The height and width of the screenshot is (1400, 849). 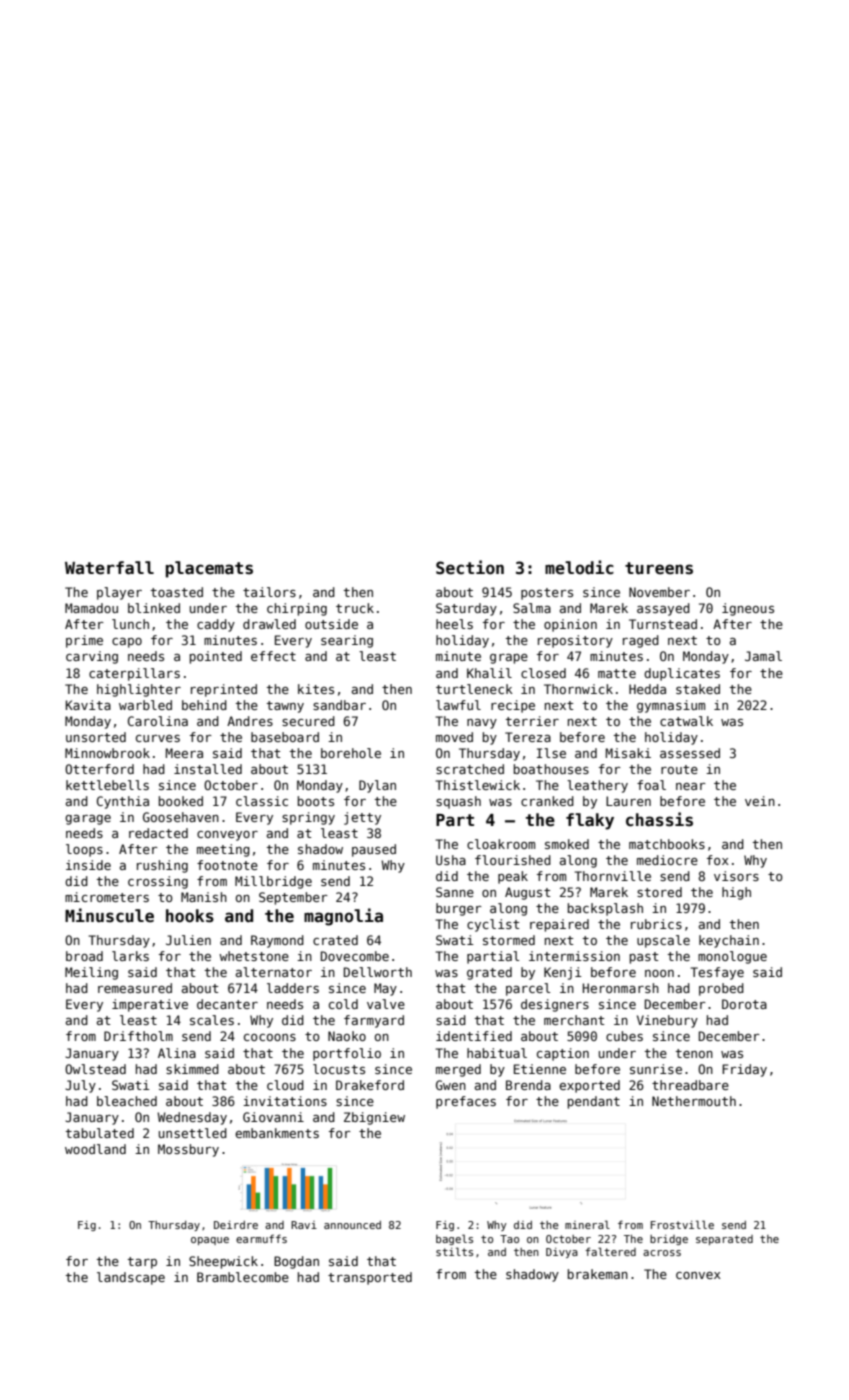 What do you see at coordinates (216, 657) in the screenshot?
I see `pointed` at bounding box center [216, 657].
